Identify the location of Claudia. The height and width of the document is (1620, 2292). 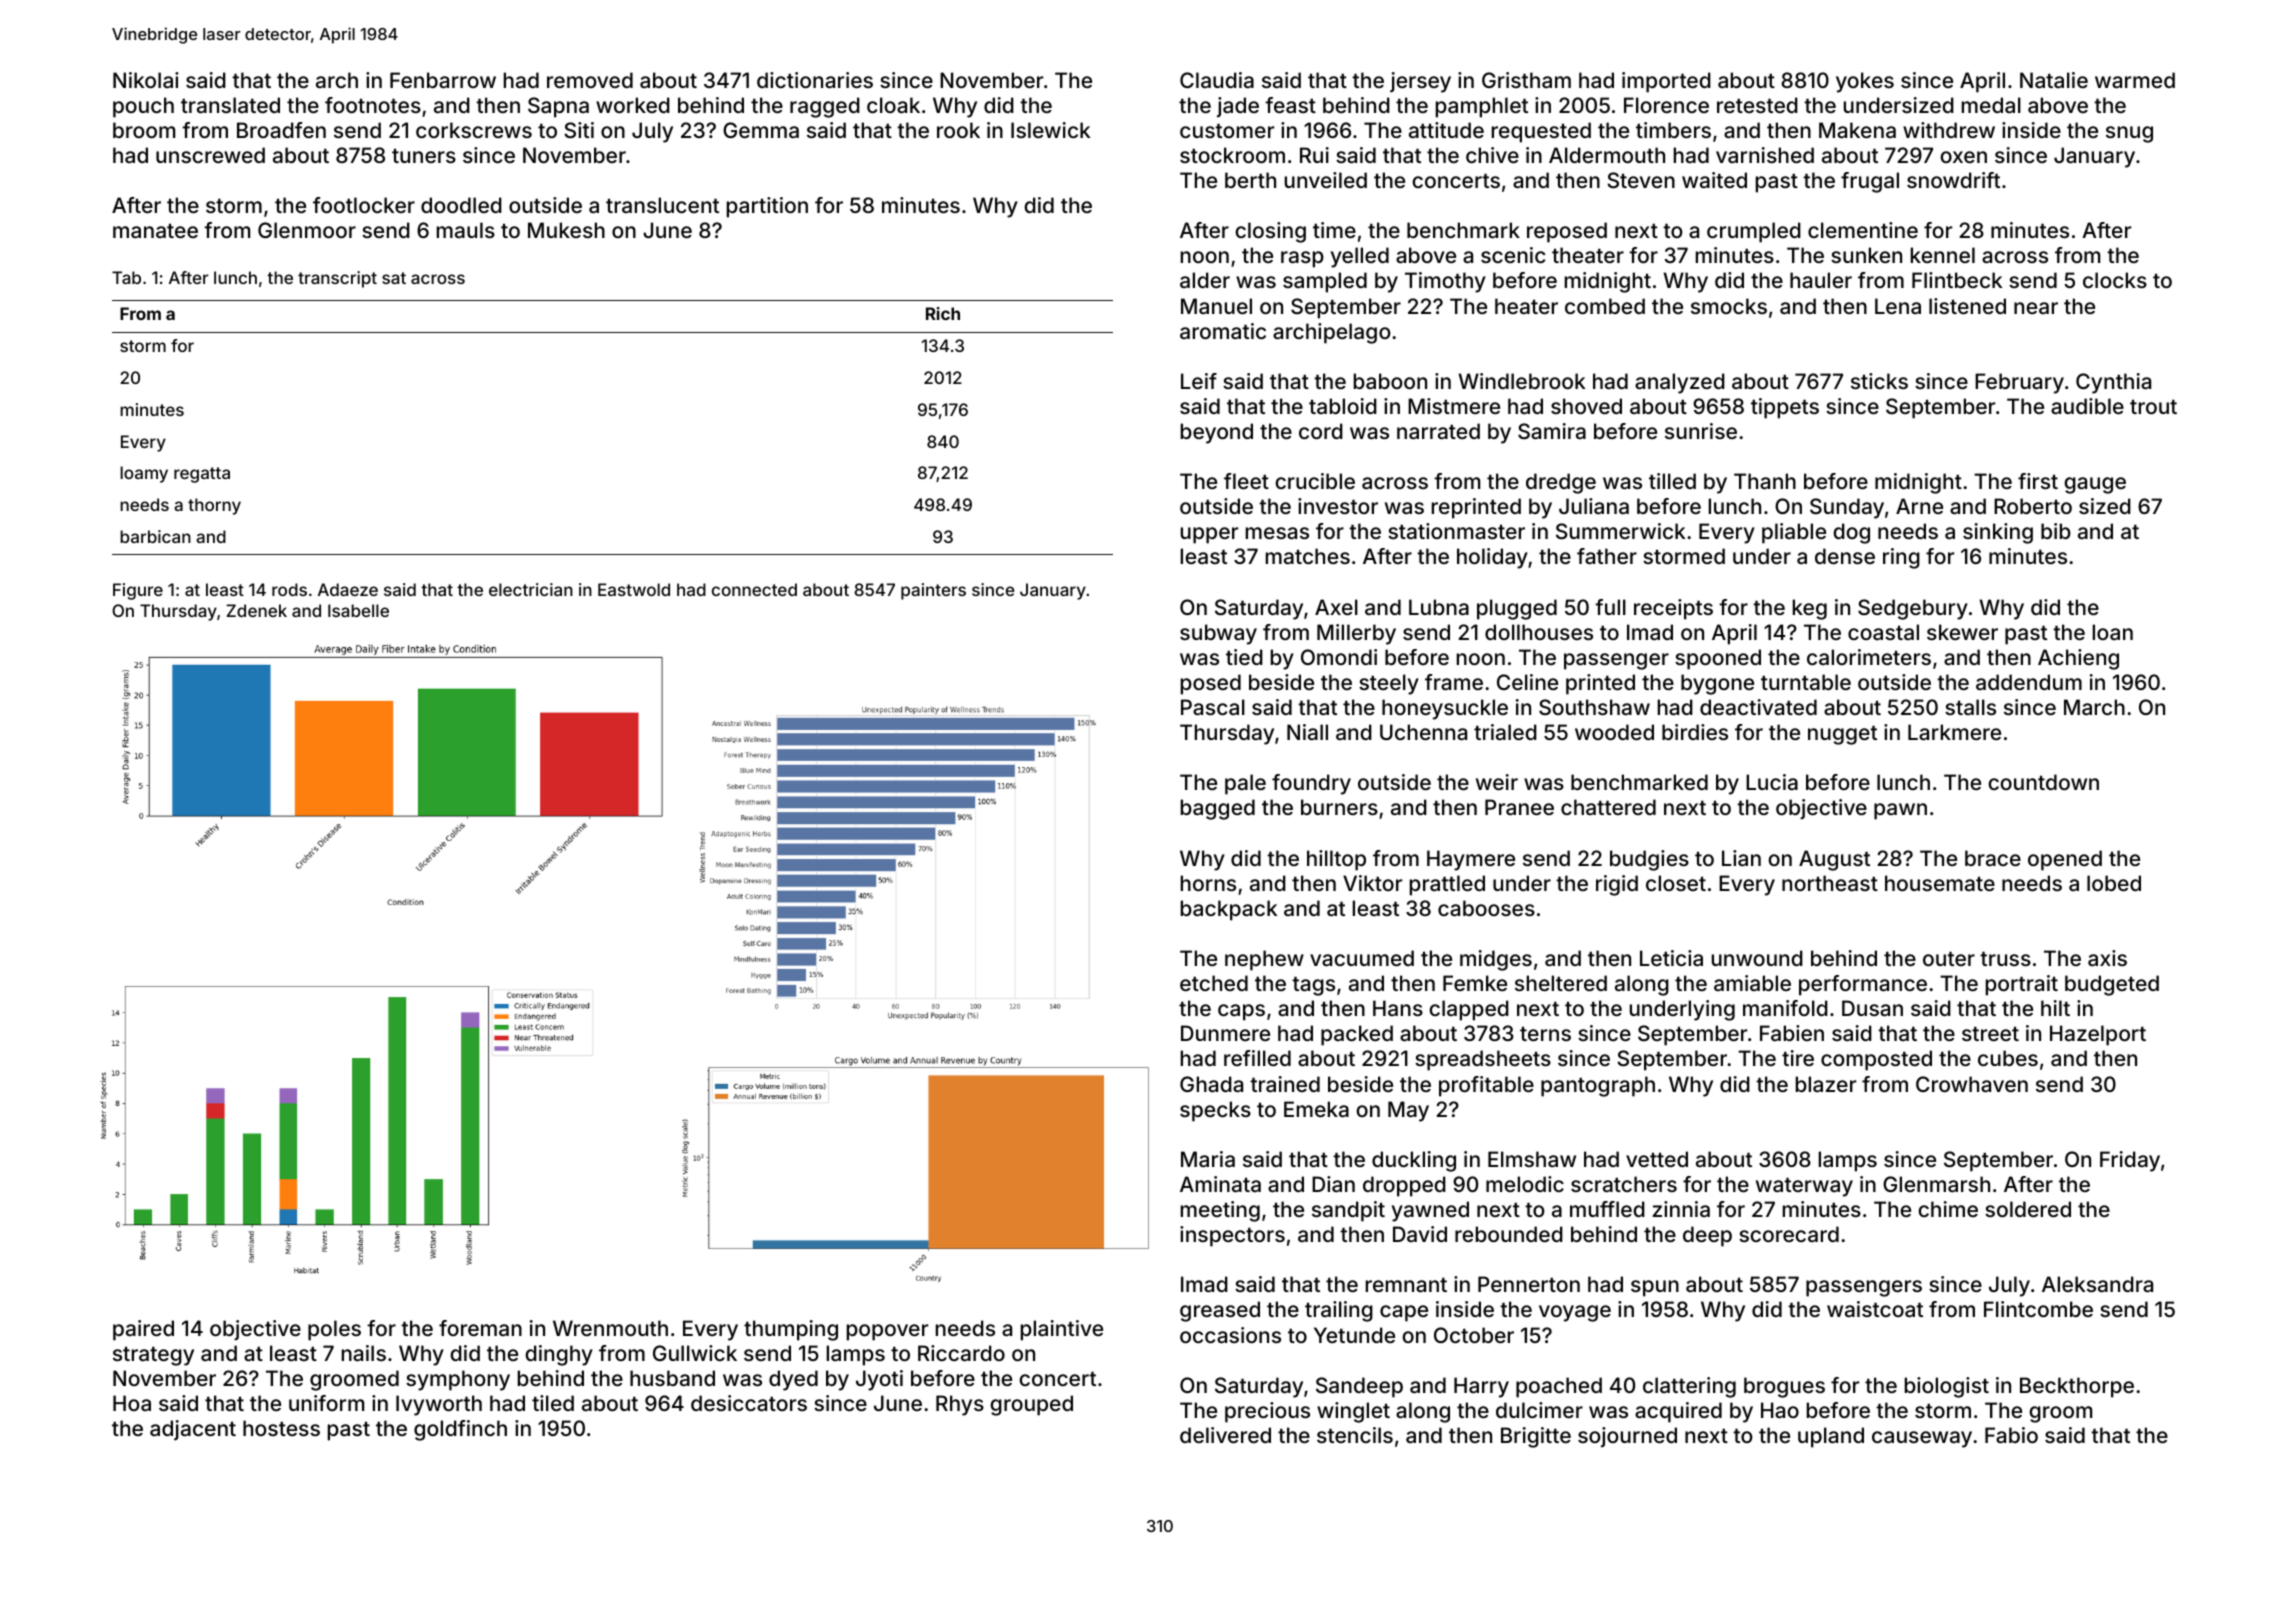
(1217, 80).
